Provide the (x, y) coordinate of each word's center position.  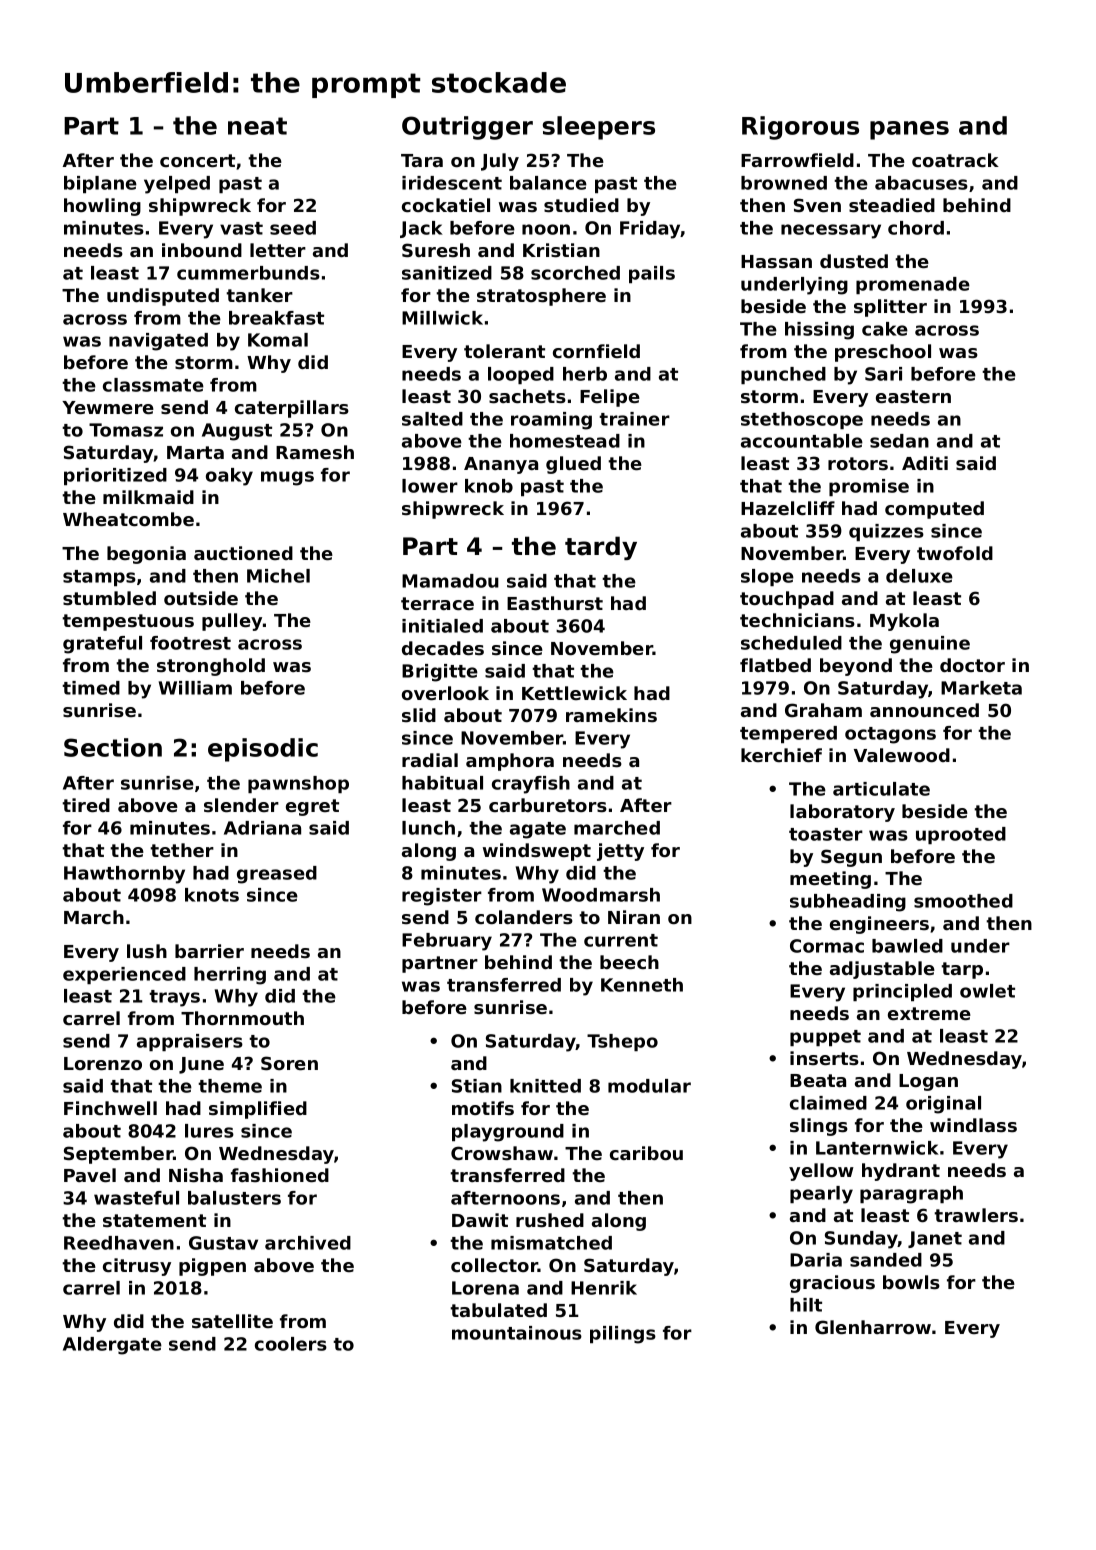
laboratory (842, 813)
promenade (913, 285)
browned (784, 183)
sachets (527, 396)
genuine (930, 645)
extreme (929, 1013)
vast (241, 228)
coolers (291, 1344)
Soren (289, 1063)
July (500, 162)
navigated (158, 342)
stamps (99, 578)
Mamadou (450, 581)
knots (212, 895)
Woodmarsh (601, 895)
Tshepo (622, 1042)
